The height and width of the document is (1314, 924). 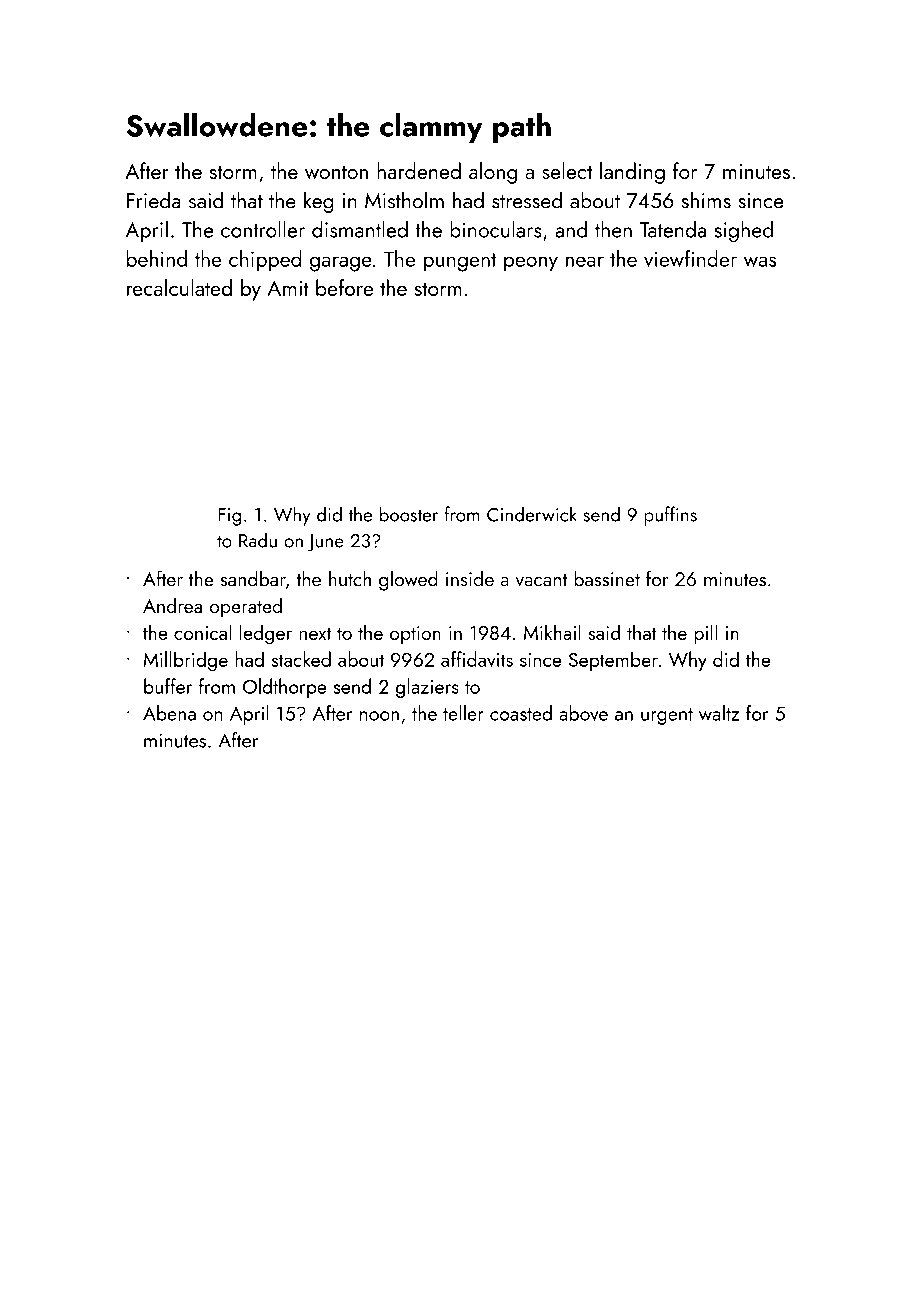 What do you see at coordinates (632, 173) in the document?
I see `landing` at bounding box center [632, 173].
